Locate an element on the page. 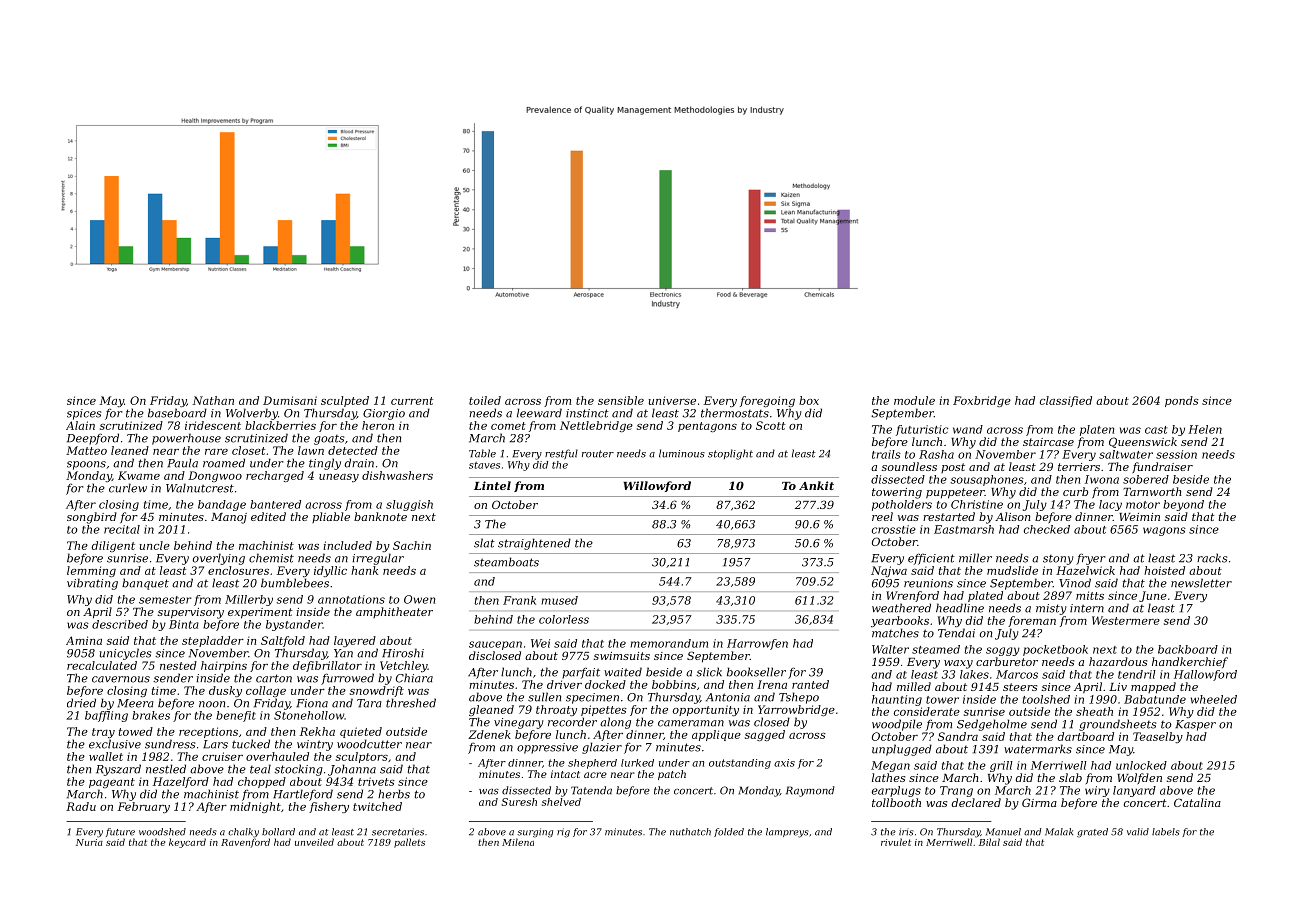  chemist is located at coordinates (271, 558).
